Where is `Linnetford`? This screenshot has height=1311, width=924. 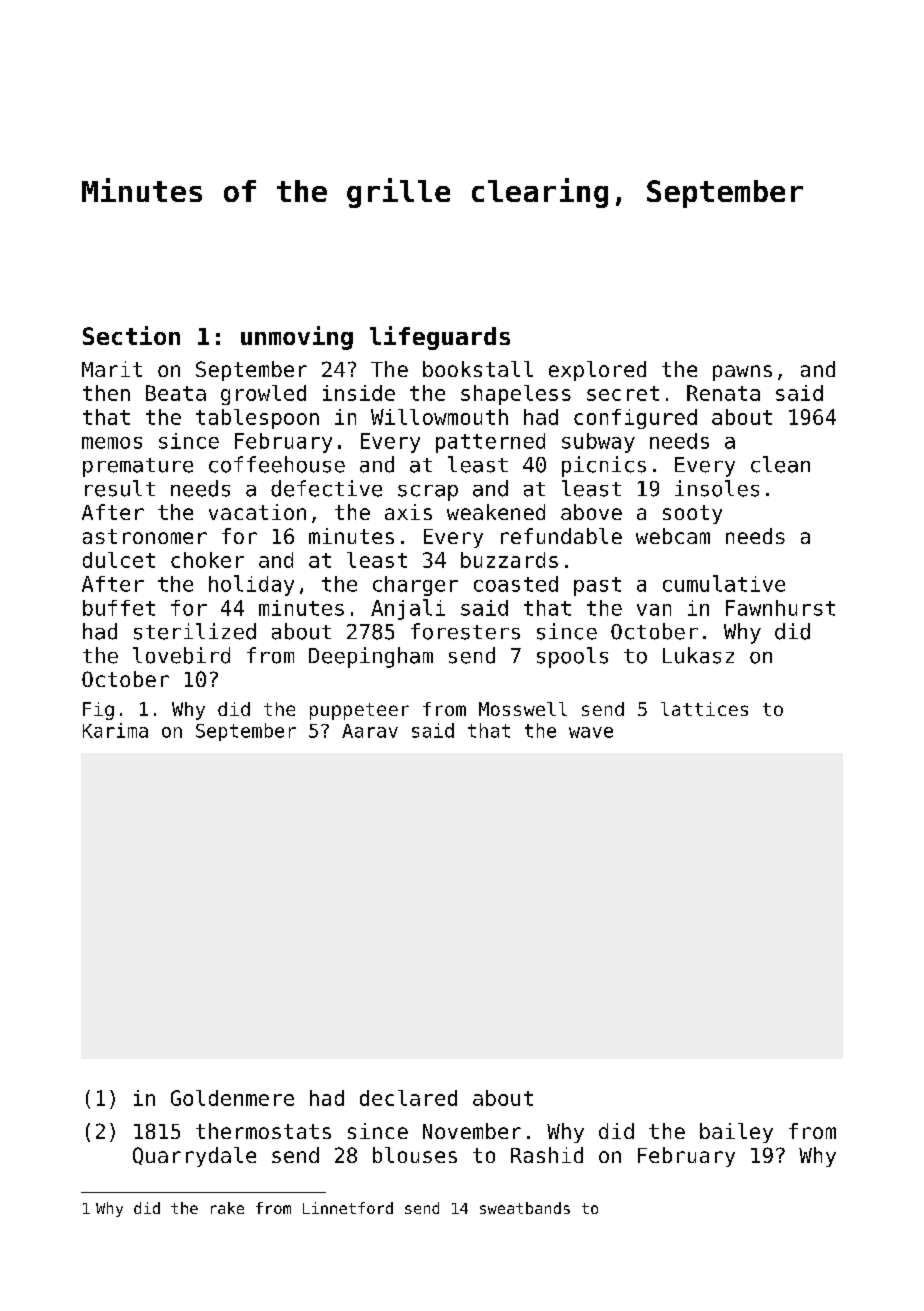 Linnetford is located at coordinates (348, 1208).
